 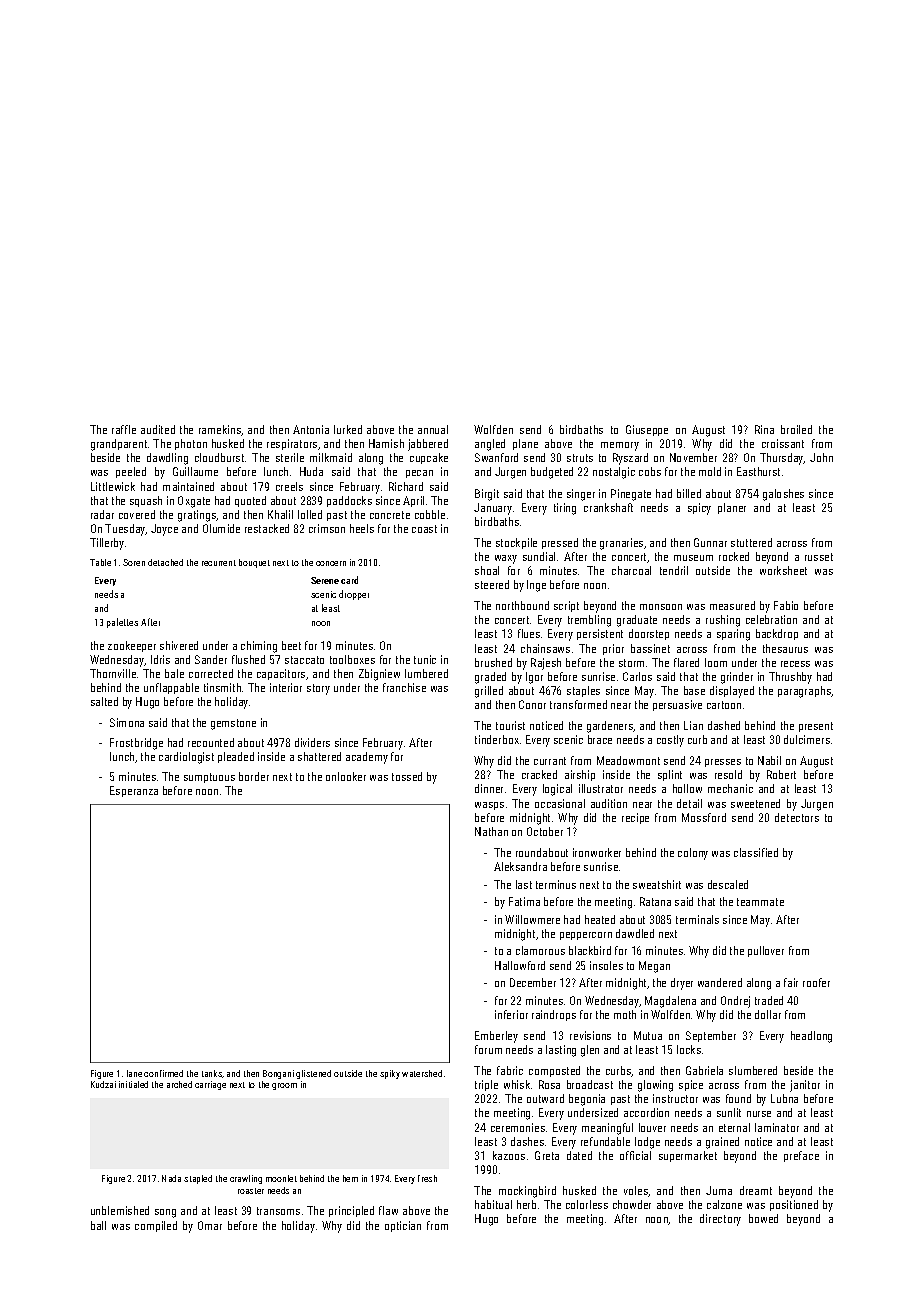 What do you see at coordinates (540, 950) in the screenshot?
I see `clamorous` at bounding box center [540, 950].
